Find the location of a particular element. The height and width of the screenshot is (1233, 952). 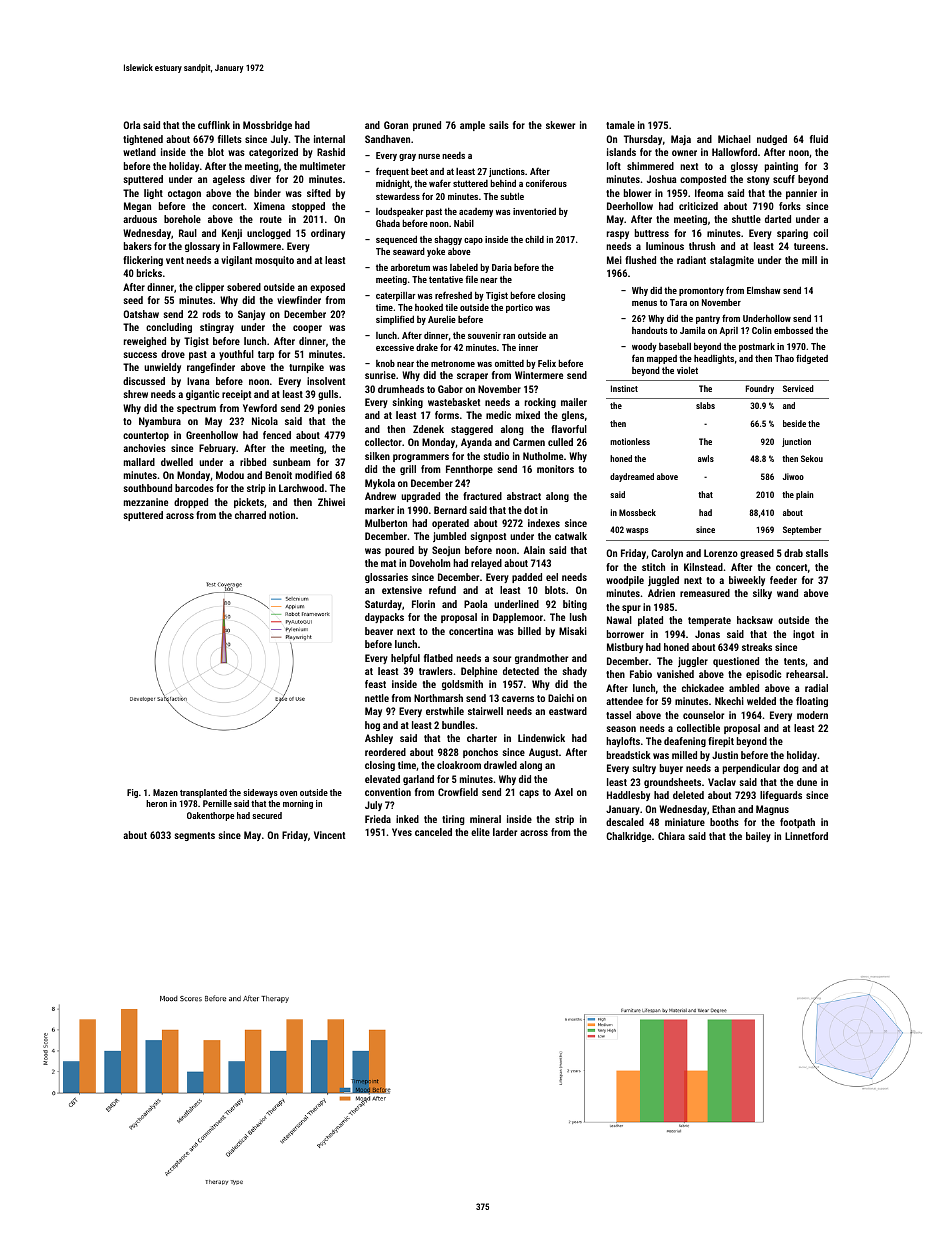

bailey is located at coordinates (758, 837).
